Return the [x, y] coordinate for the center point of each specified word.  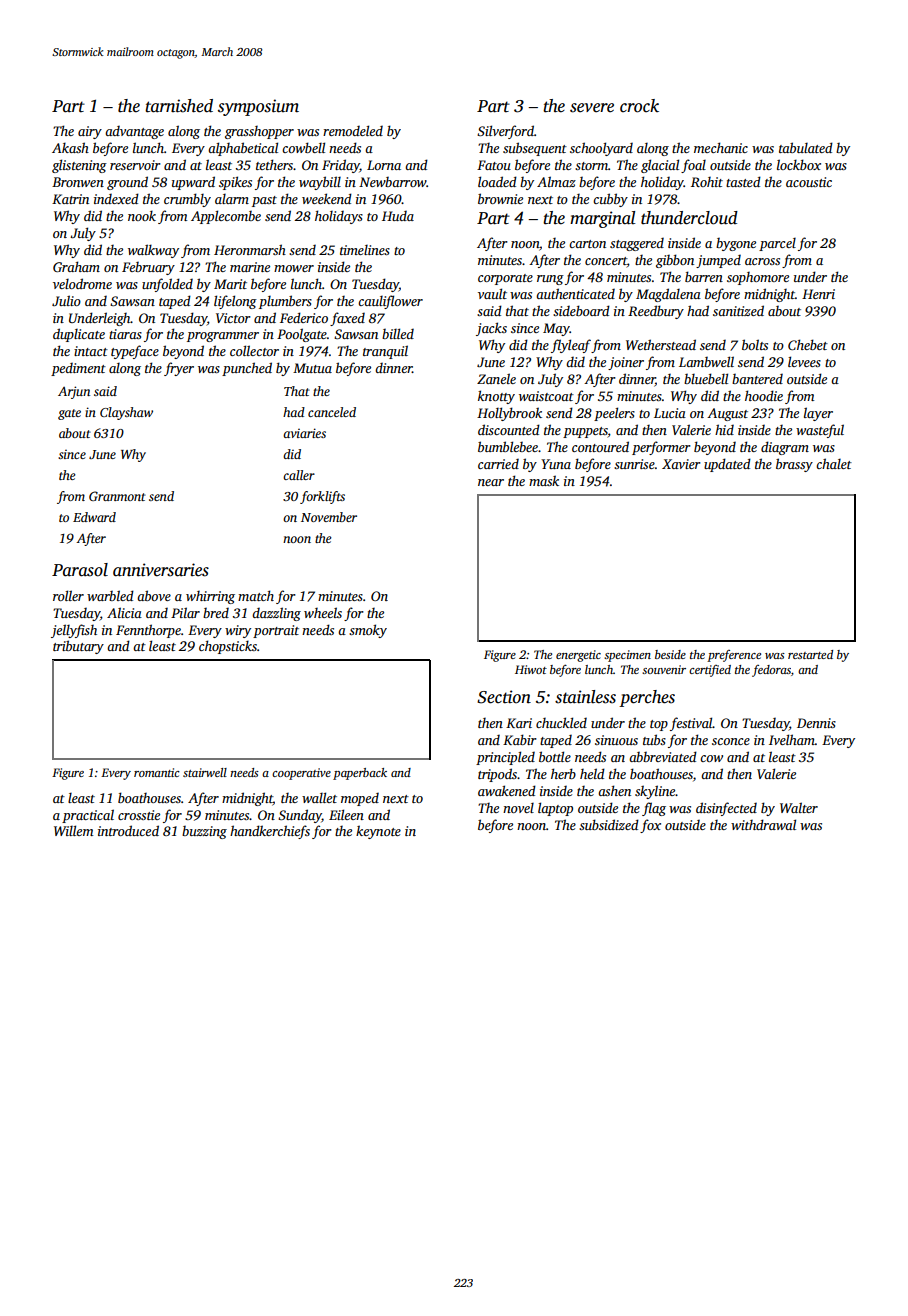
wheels [323, 612]
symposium [258, 107]
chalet [834, 463]
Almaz [556, 181]
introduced [128, 830]
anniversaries [161, 570]
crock [639, 106]
